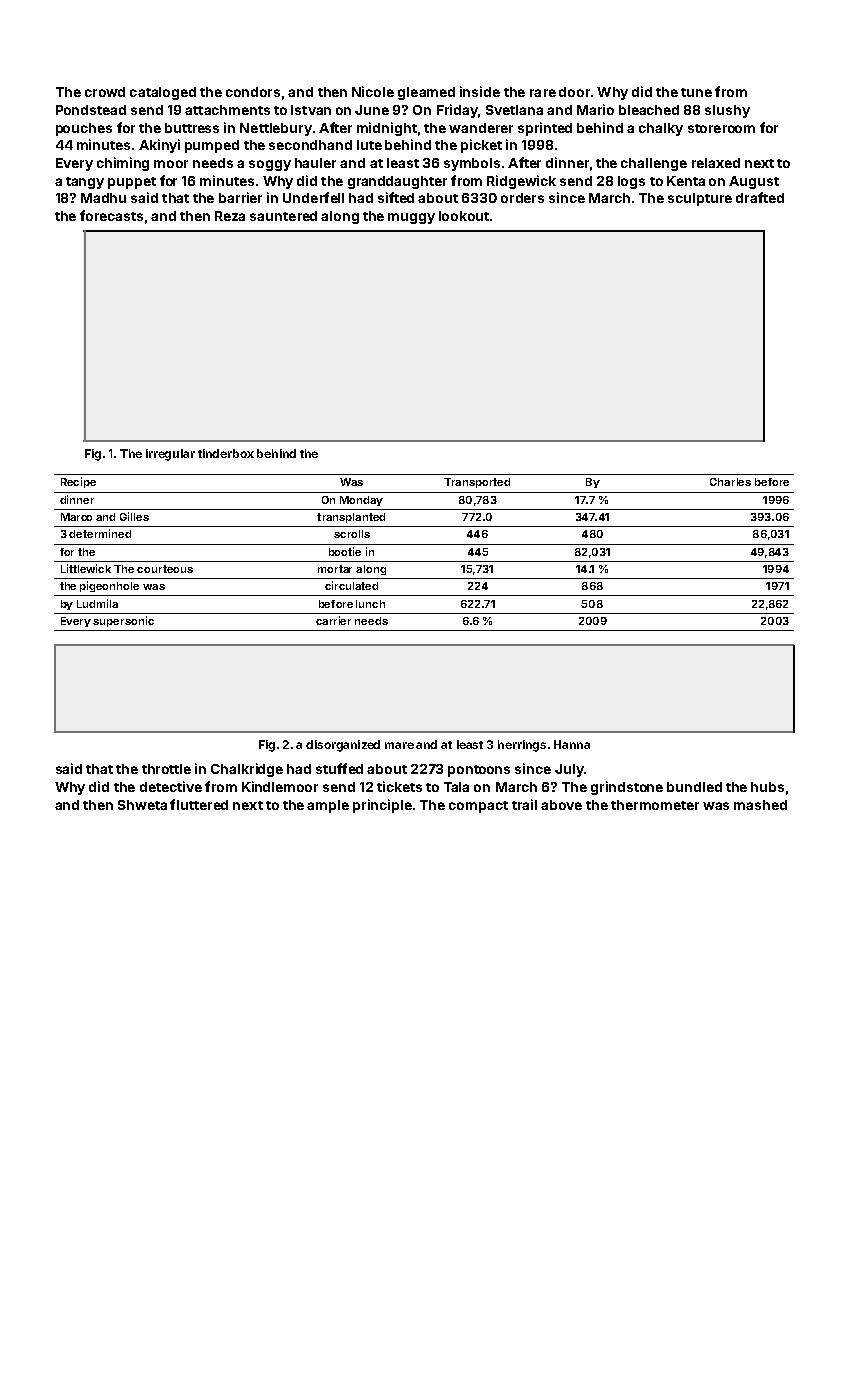 The width and height of the image is (849, 1400). Describe the element at coordinates (411, 218) in the image. I see `muggy` at that location.
